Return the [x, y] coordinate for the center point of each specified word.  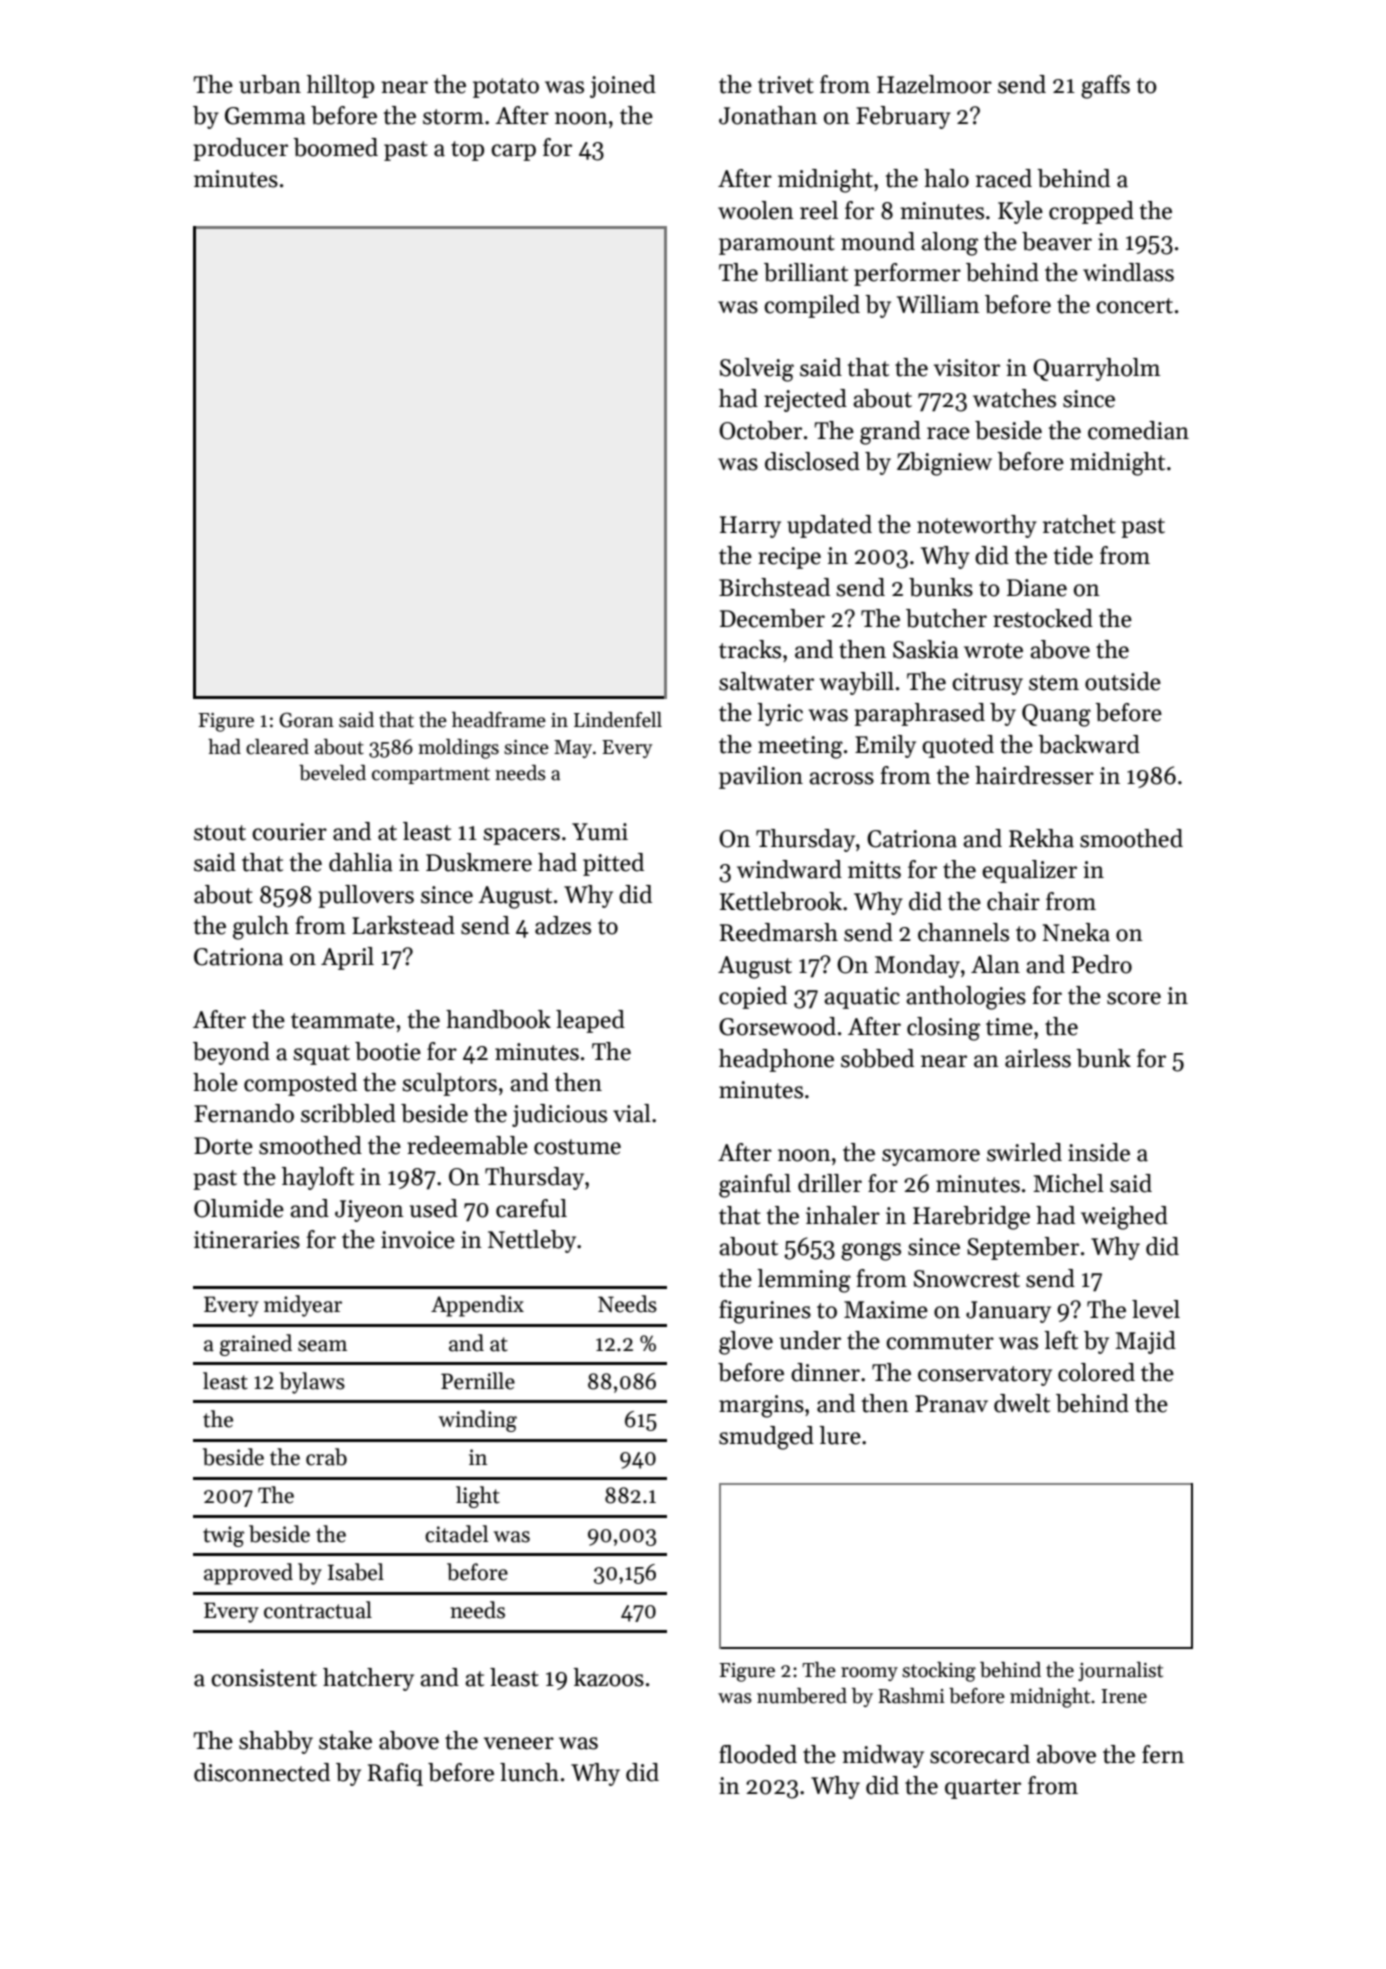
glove [746, 1343]
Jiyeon [369, 1211]
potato [506, 88]
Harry [750, 527]
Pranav [951, 1404]
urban [270, 84]
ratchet [1079, 524]
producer [240, 149]
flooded [758, 1754]
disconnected [262, 1772]
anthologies [966, 998]
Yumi [600, 832]
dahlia [361, 862]
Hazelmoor [934, 84]
